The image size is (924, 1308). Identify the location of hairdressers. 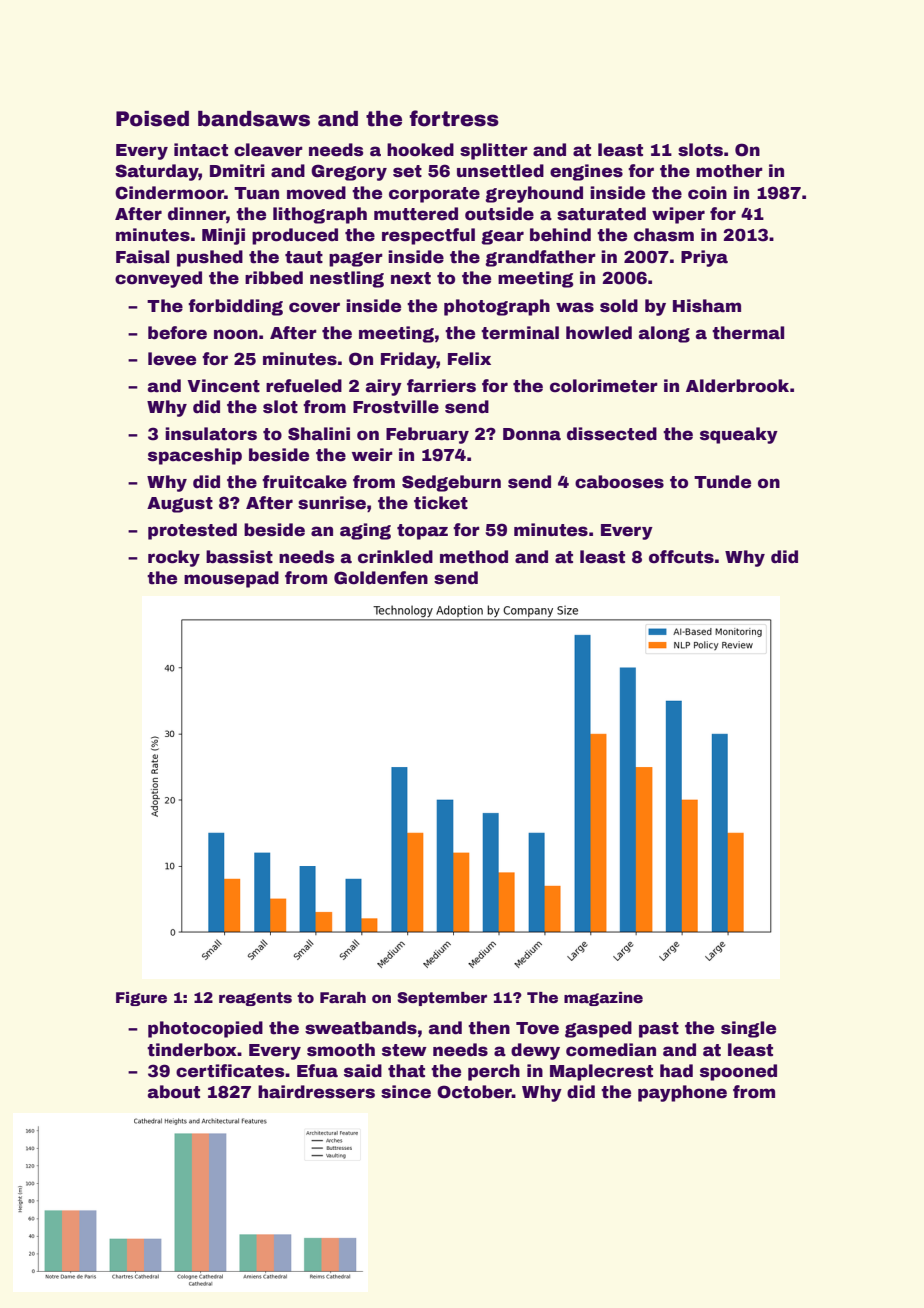
(316, 1092).
